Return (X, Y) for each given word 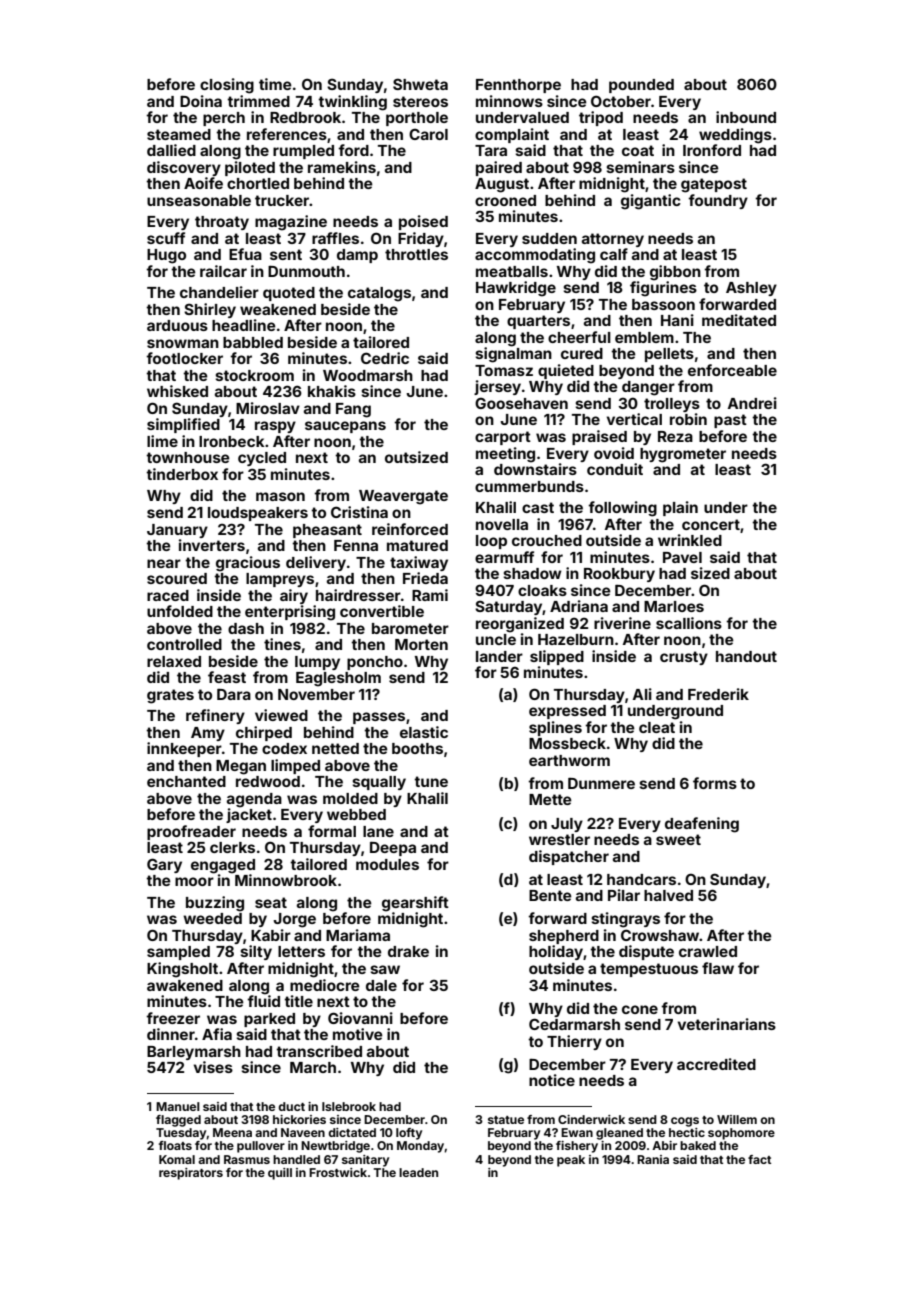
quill (280, 1174)
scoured (177, 578)
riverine (622, 623)
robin (688, 419)
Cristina (359, 512)
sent (286, 254)
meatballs (512, 271)
